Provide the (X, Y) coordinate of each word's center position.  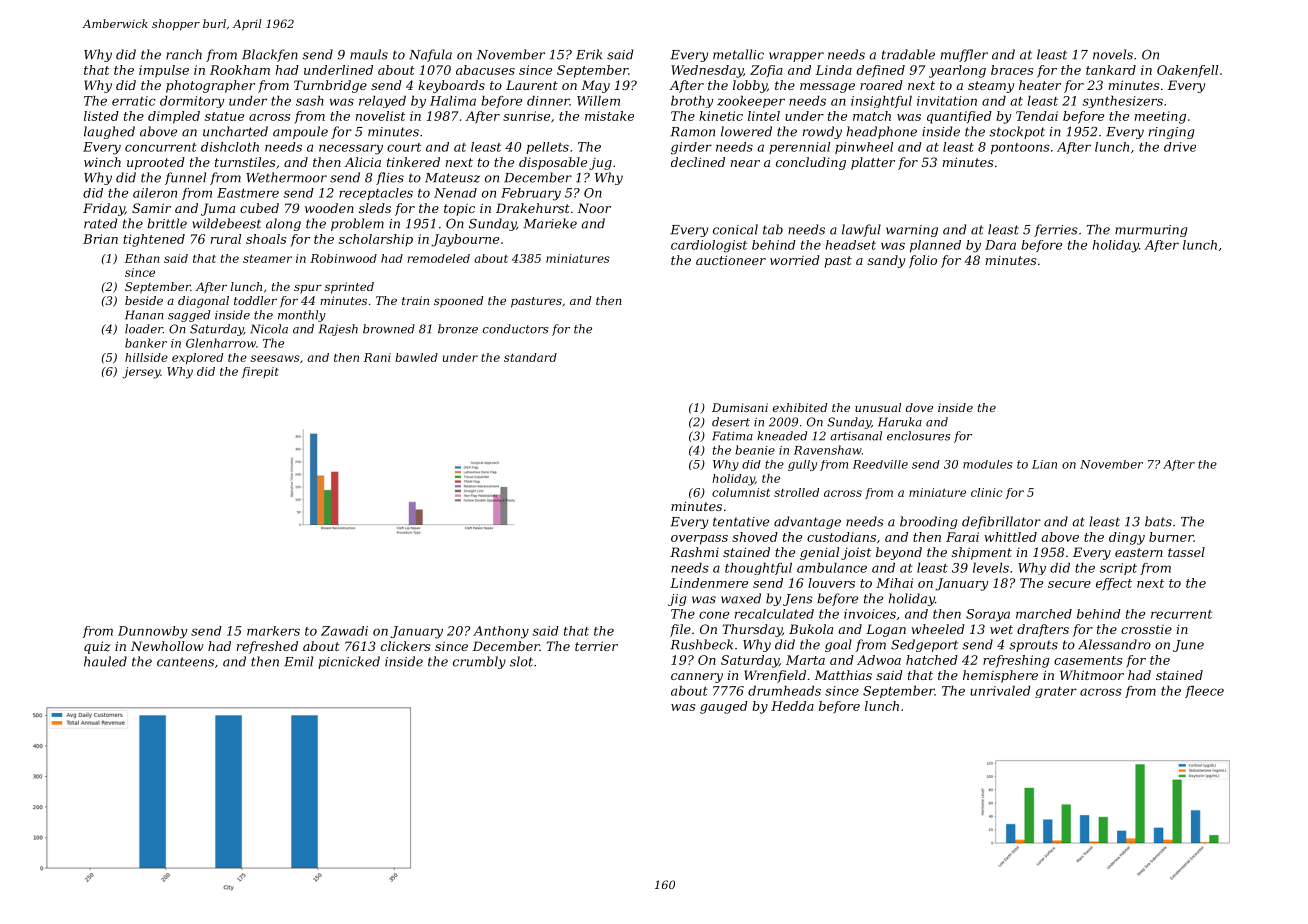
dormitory (192, 102)
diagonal (203, 302)
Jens (798, 600)
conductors (515, 329)
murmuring (1151, 231)
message (827, 88)
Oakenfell (1187, 71)
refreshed (267, 647)
